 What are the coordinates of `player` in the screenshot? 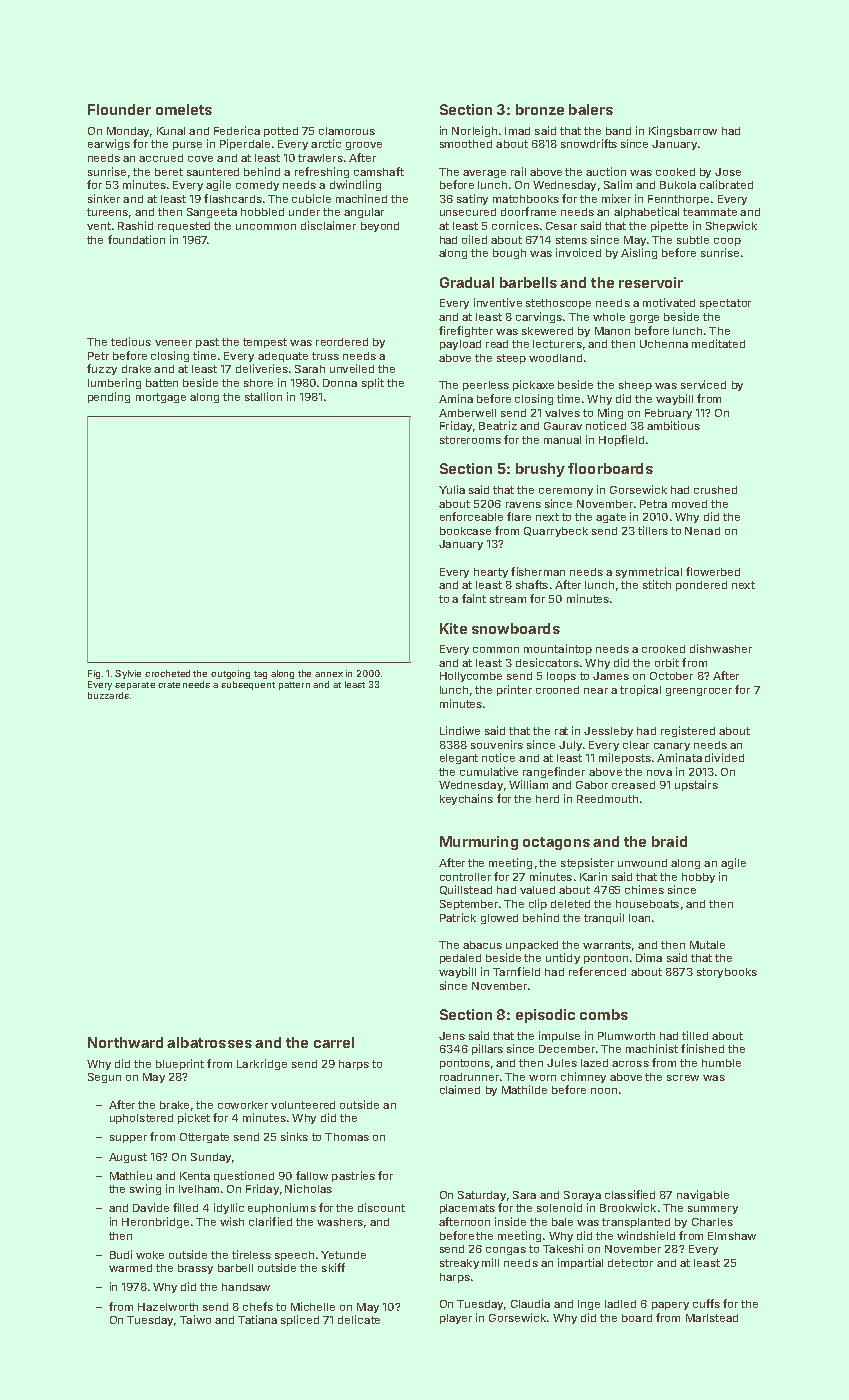 It's located at (456, 1319).
